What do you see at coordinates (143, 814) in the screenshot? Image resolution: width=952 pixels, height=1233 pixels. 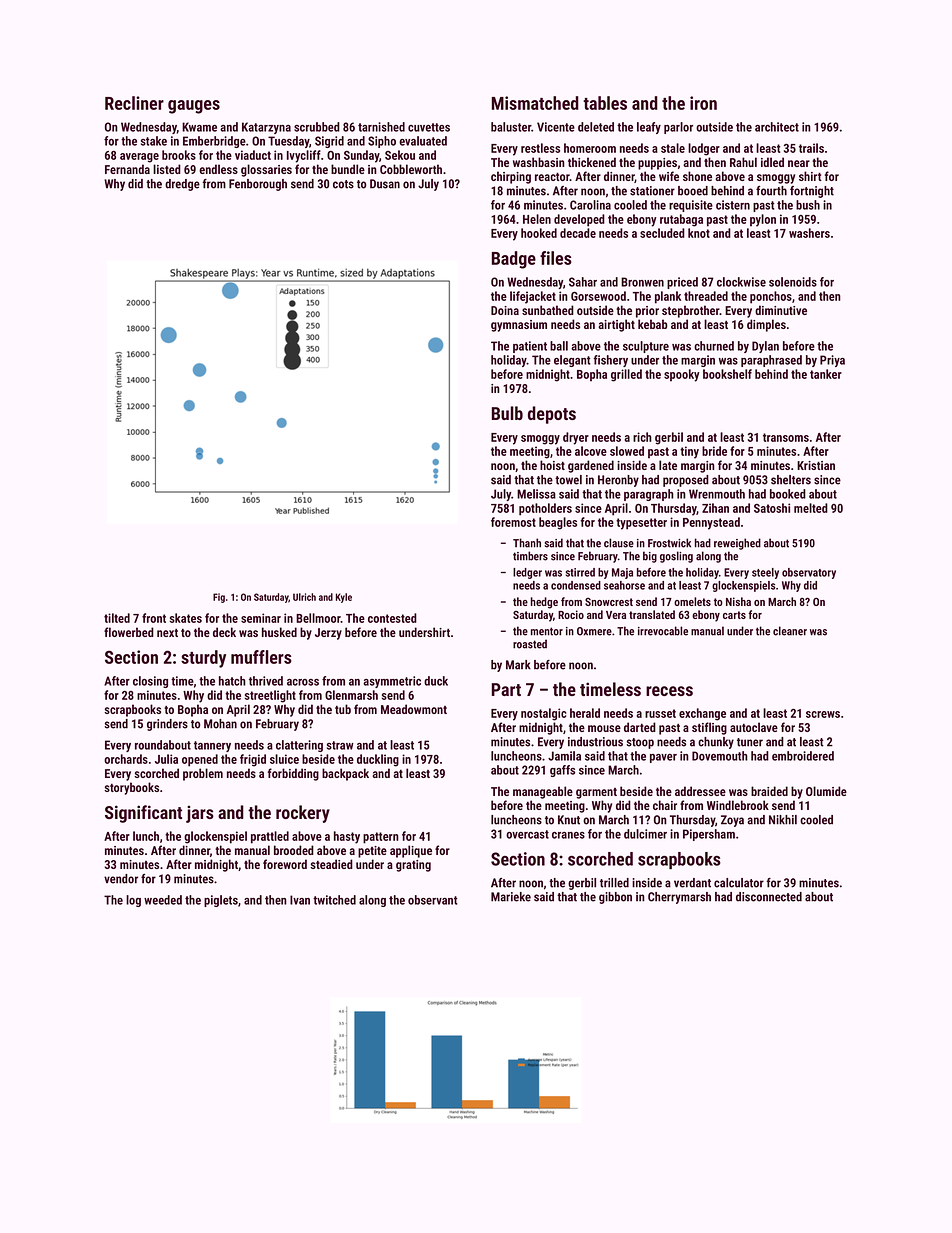 I see `Significant` at bounding box center [143, 814].
